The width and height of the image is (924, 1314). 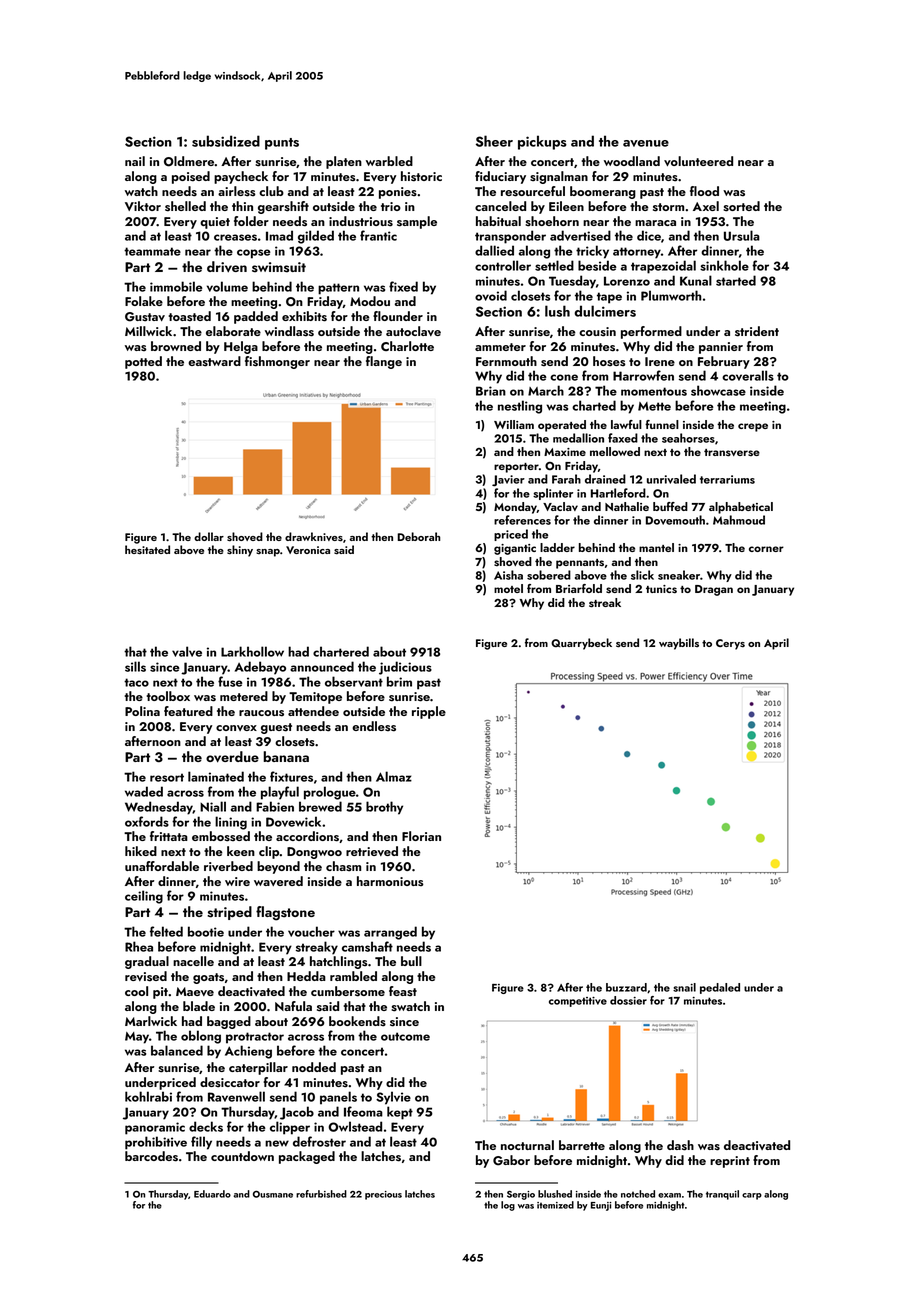 What do you see at coordinates (757, 331) in the image?
I see `strident` at bounding box center [757, 331].
